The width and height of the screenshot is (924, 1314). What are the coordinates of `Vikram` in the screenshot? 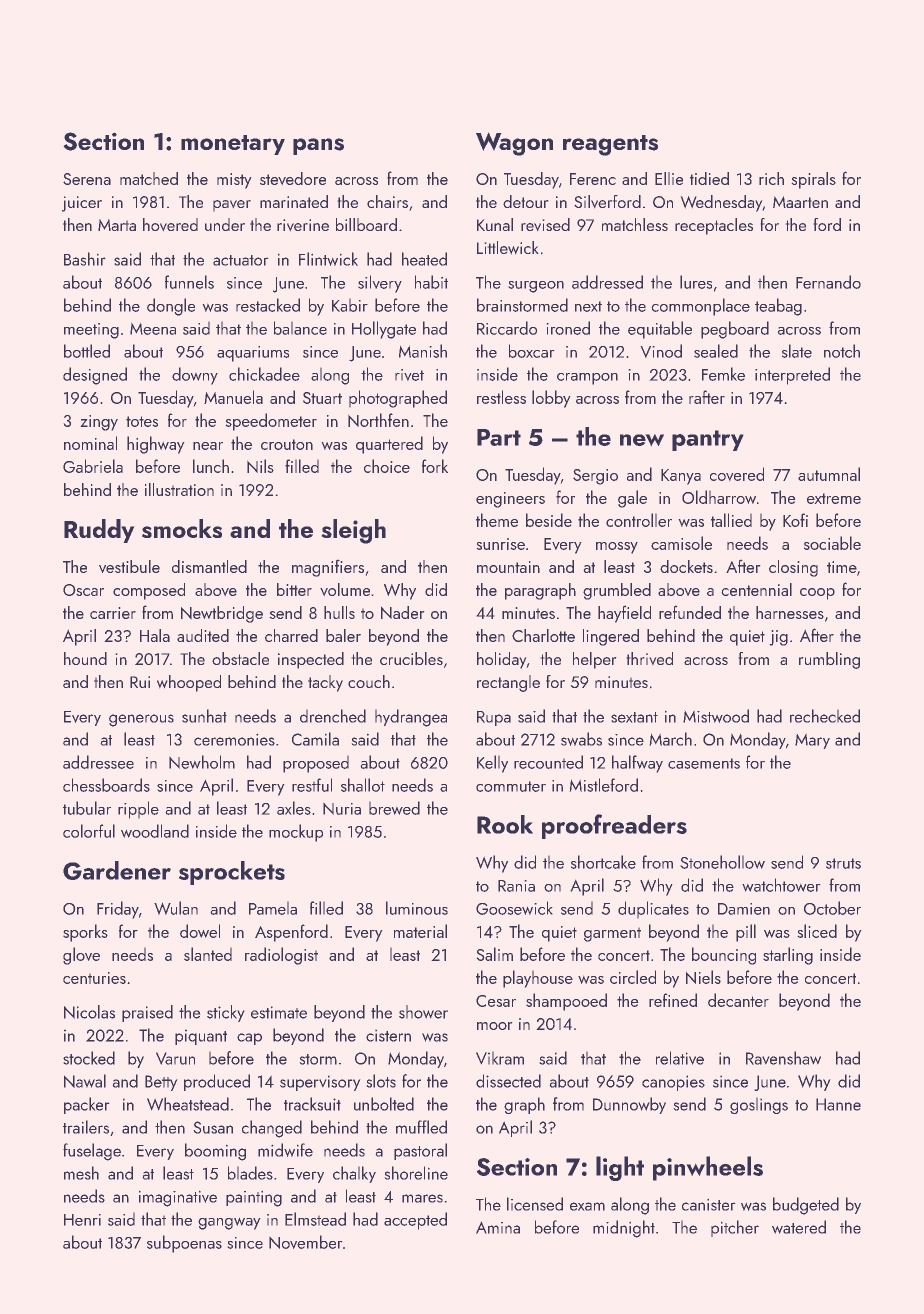 It's located at (500, 1058).
